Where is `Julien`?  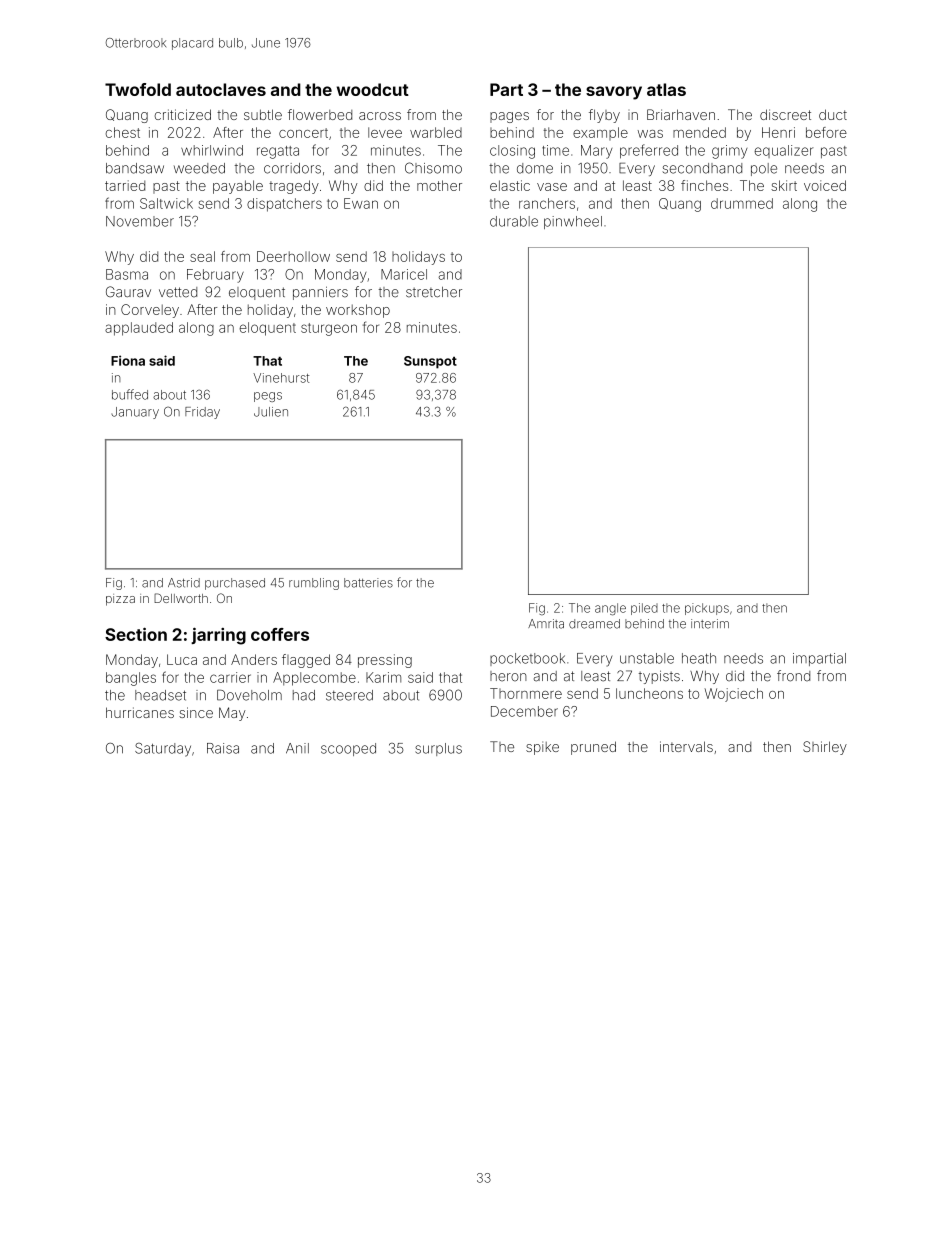 Julien is located at coordinates (271, 412).
